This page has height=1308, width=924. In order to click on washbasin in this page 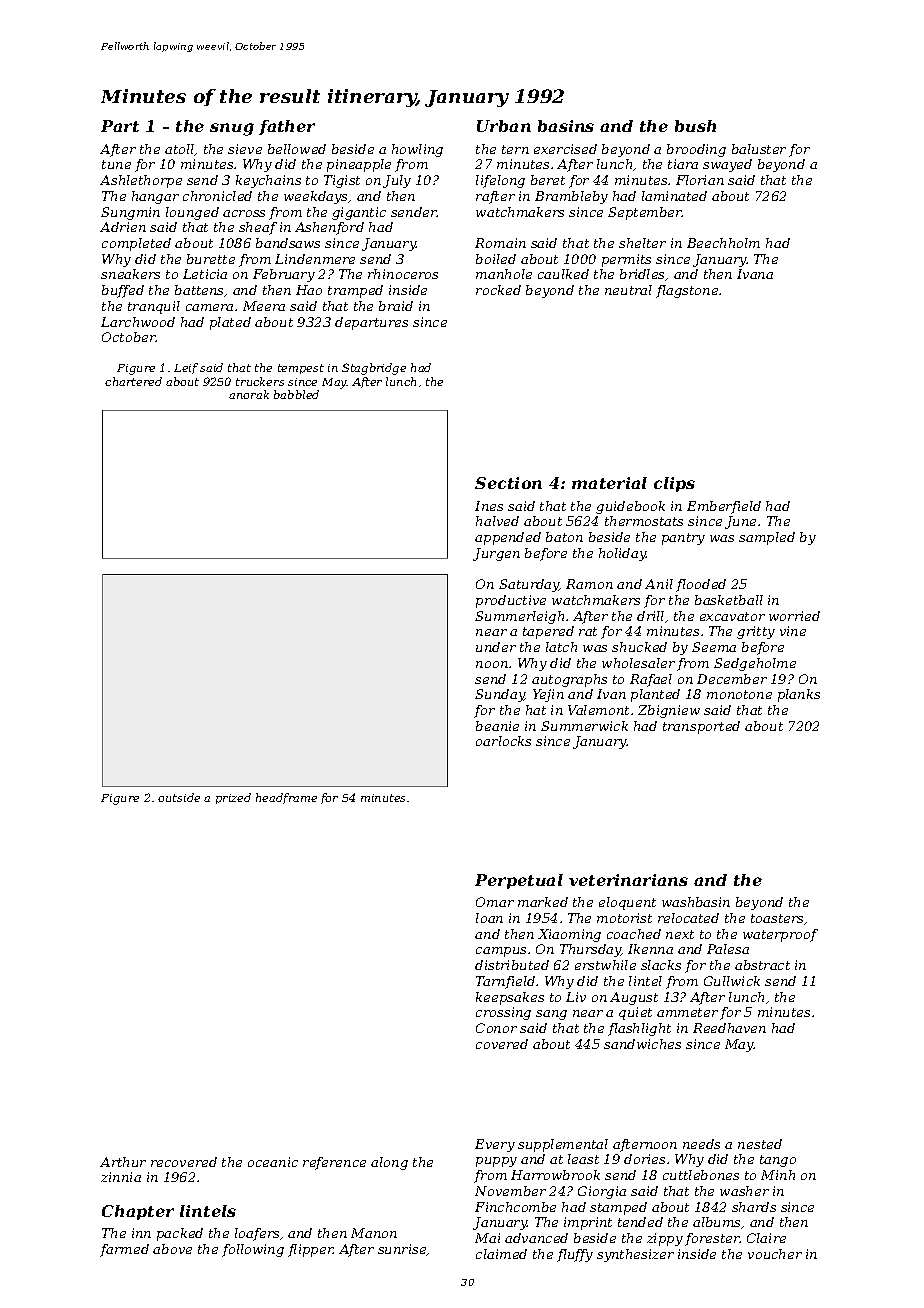, I will do `click(696, 902)`.
